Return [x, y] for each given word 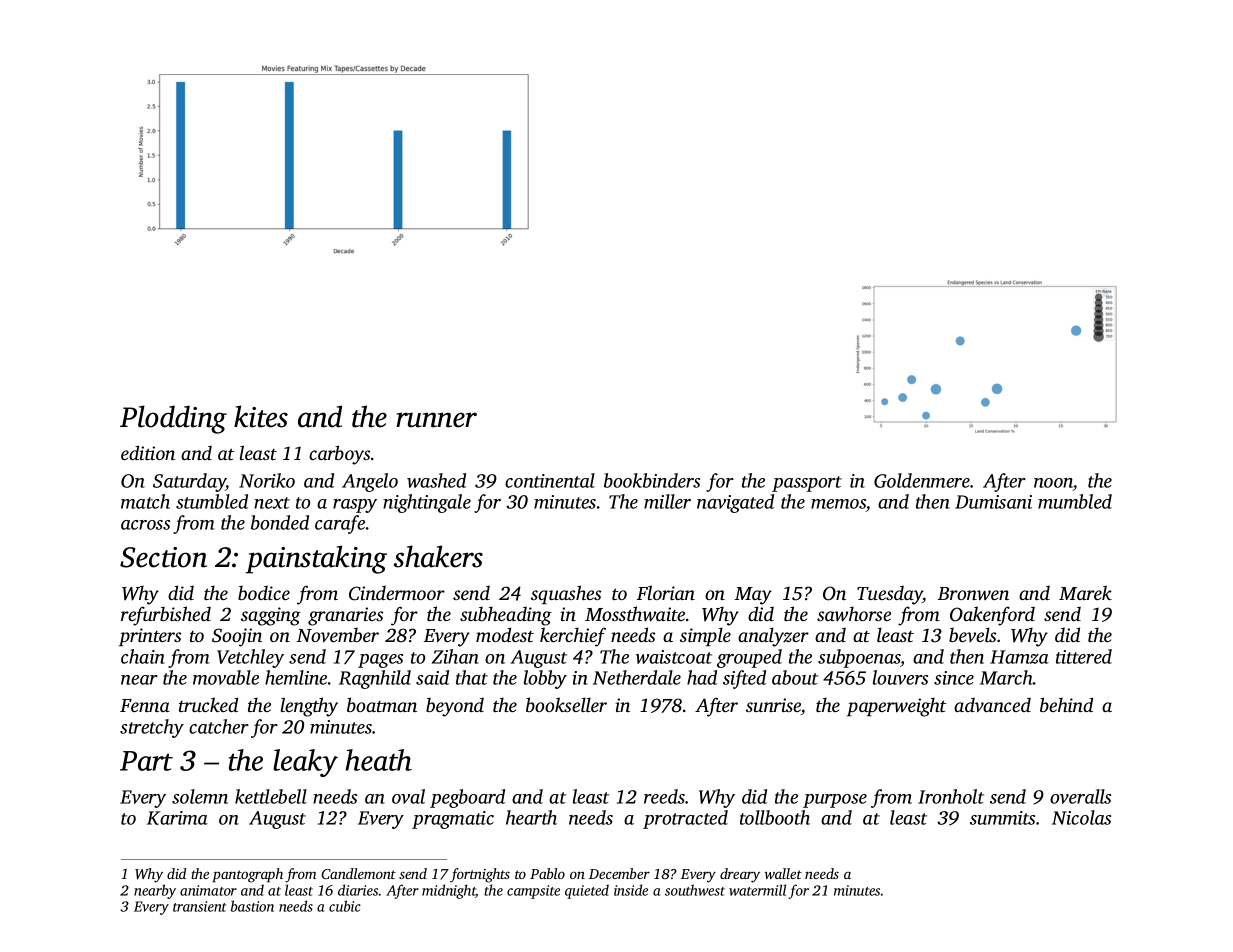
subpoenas [859, 658]
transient [200, 906]
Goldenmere [922, 480]
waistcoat [674, 657]
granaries [345, 616]
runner [436, 420]
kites [261, 416]
